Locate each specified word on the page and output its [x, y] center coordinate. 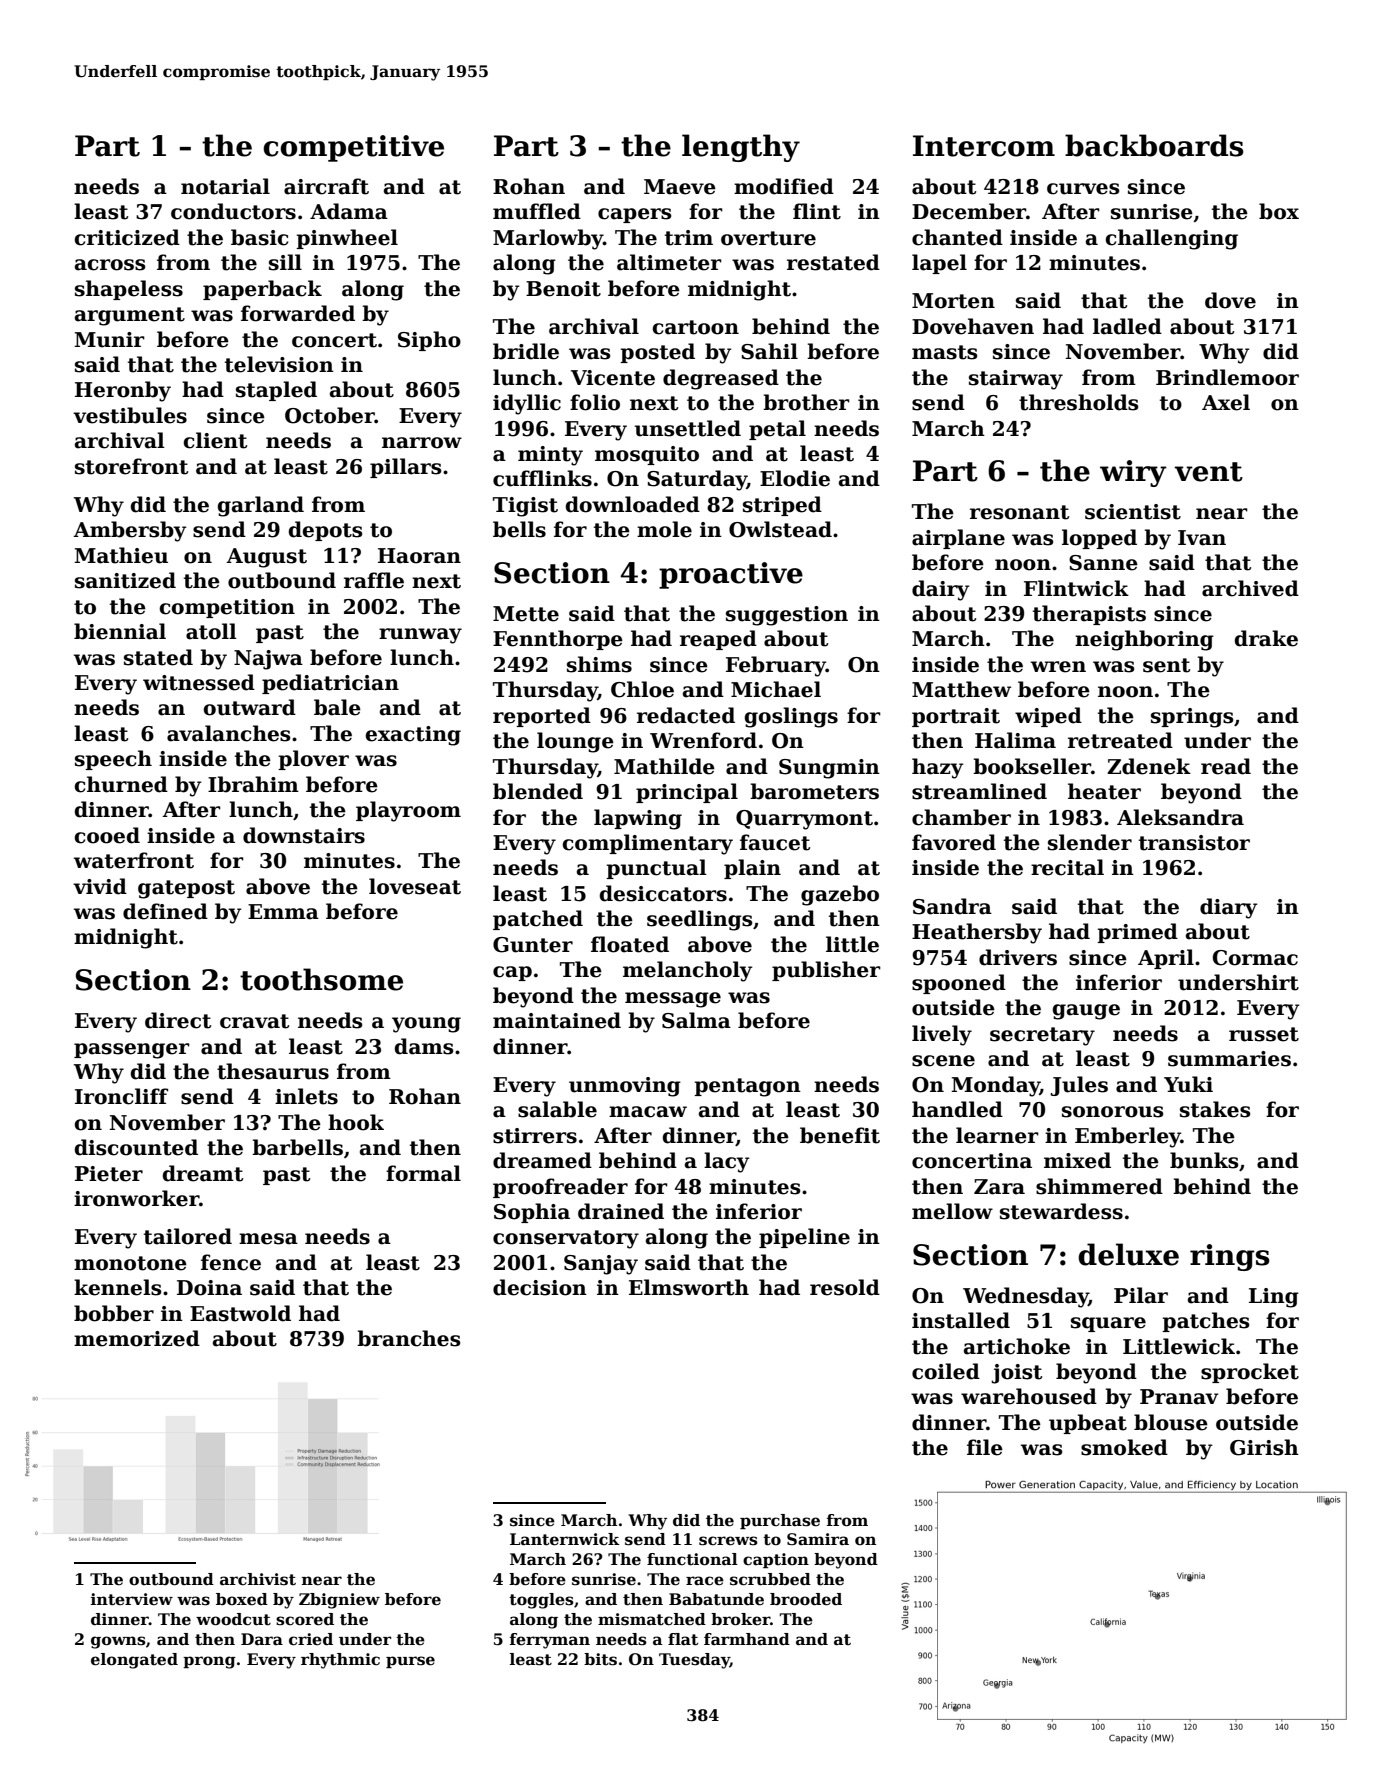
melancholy [688, 971]
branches [408, 1338]
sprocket [1250, 1373]
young [426, 1025]
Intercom [984, 146]
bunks [1204, 1160]
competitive [353, 148]
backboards [1154, 145]
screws [728, 1541]
